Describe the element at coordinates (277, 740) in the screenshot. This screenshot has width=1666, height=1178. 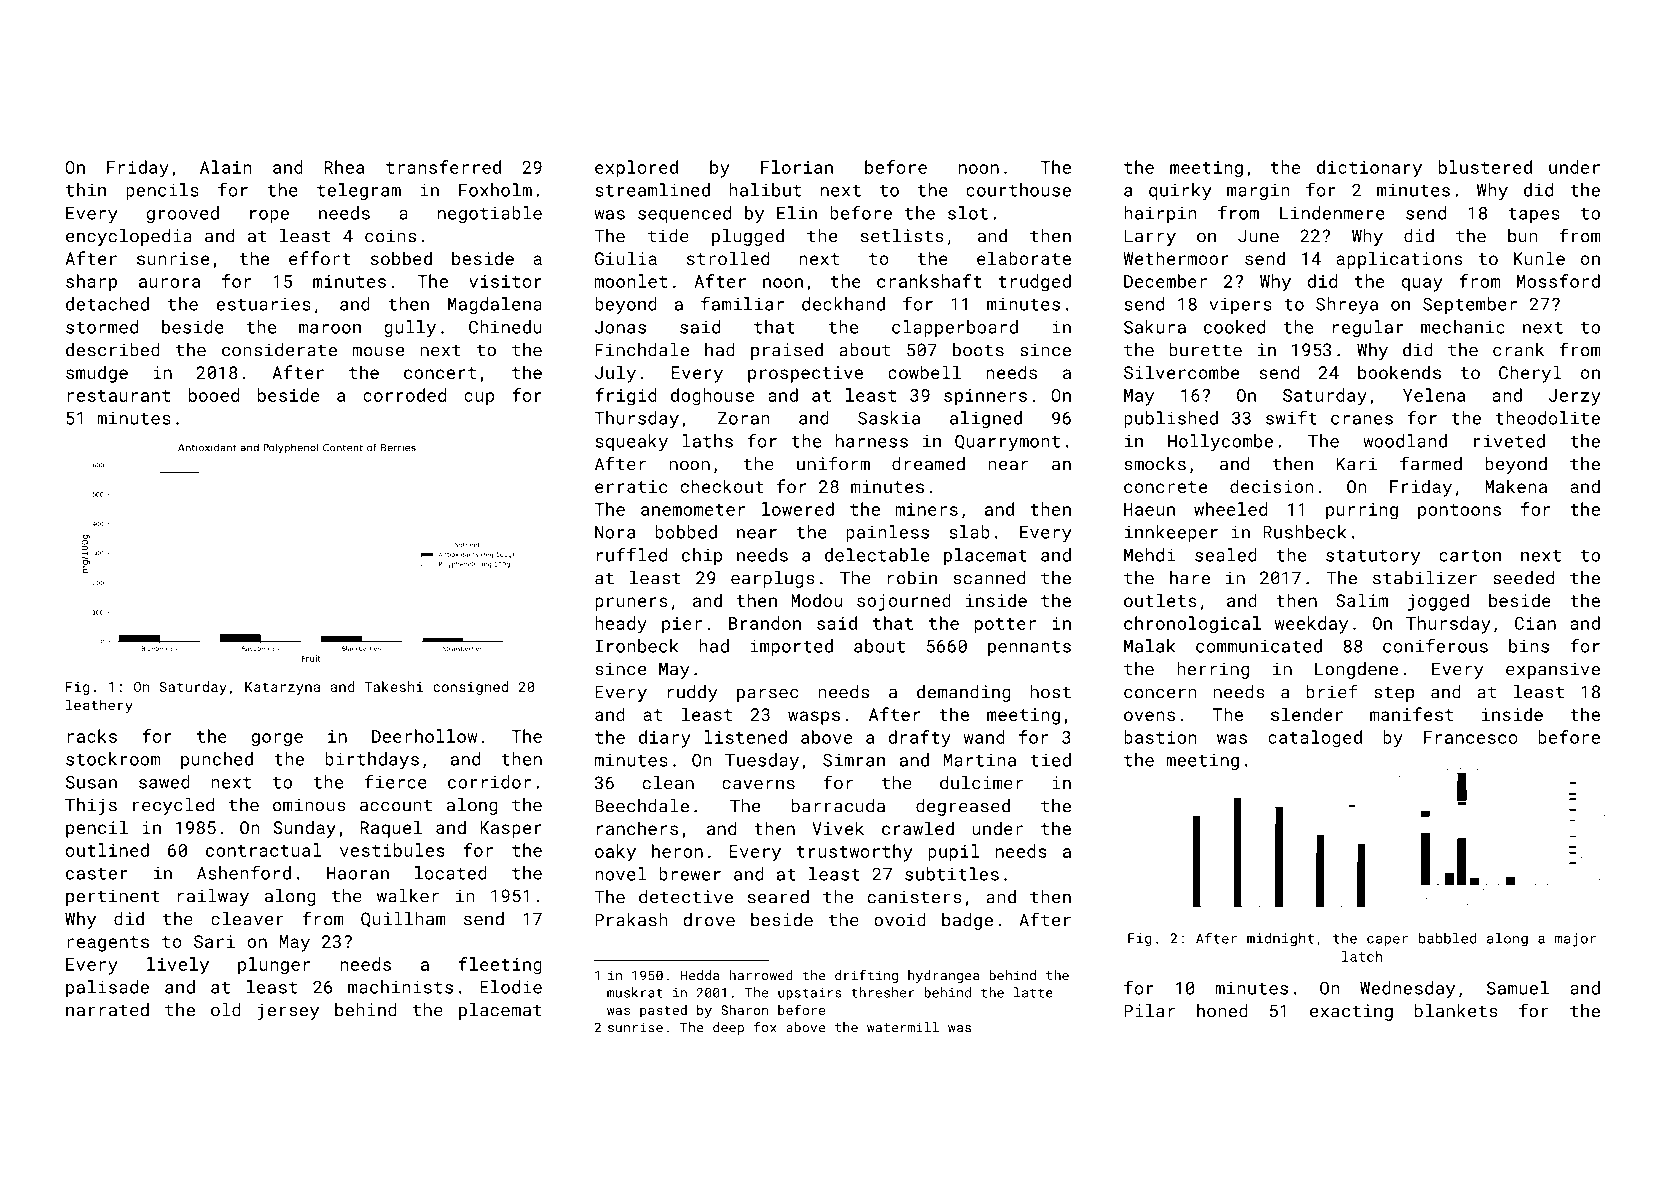
I see `gorge` at that location.
